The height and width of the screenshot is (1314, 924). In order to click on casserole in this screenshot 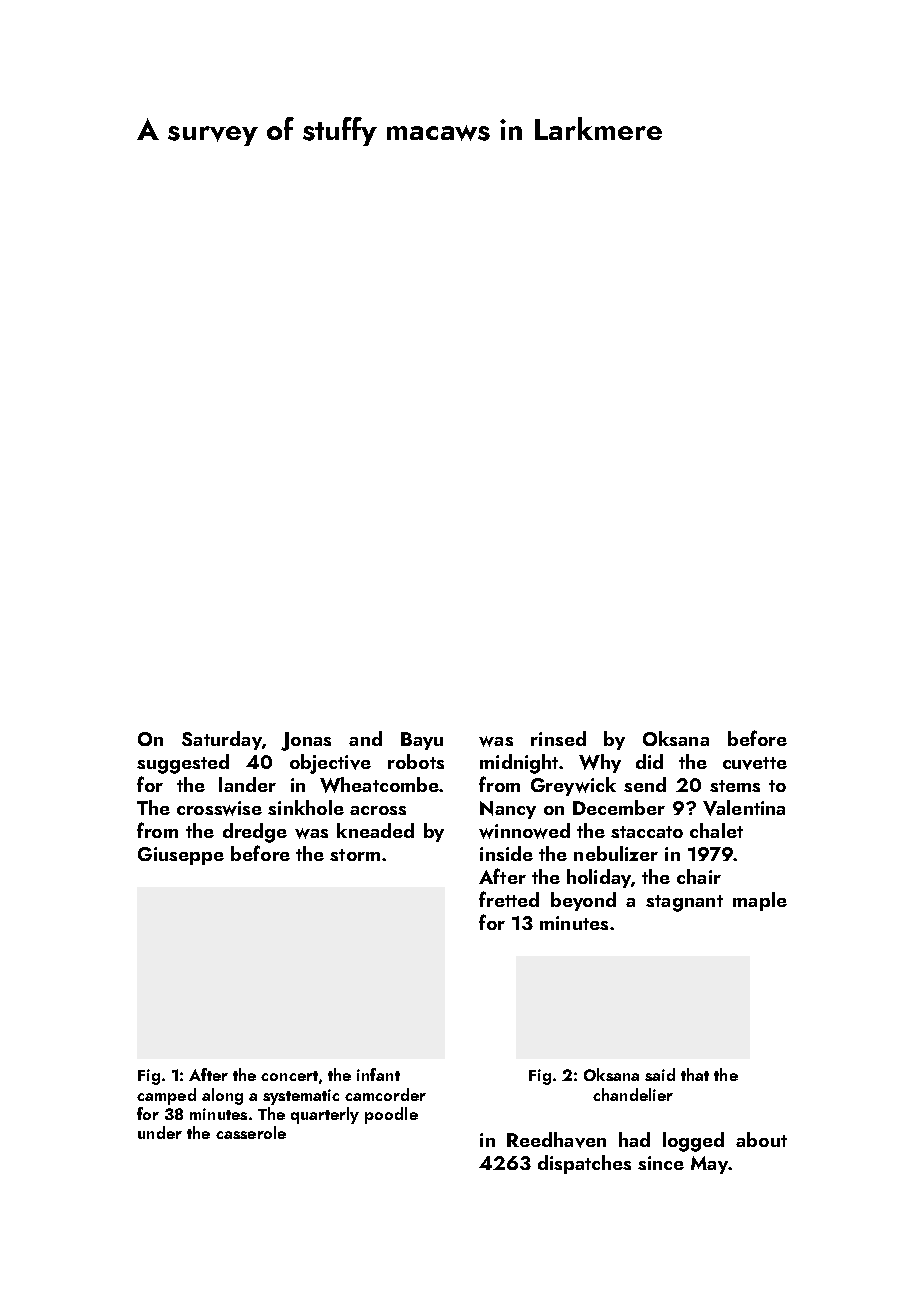, I will do `click(251, 1132)`.
